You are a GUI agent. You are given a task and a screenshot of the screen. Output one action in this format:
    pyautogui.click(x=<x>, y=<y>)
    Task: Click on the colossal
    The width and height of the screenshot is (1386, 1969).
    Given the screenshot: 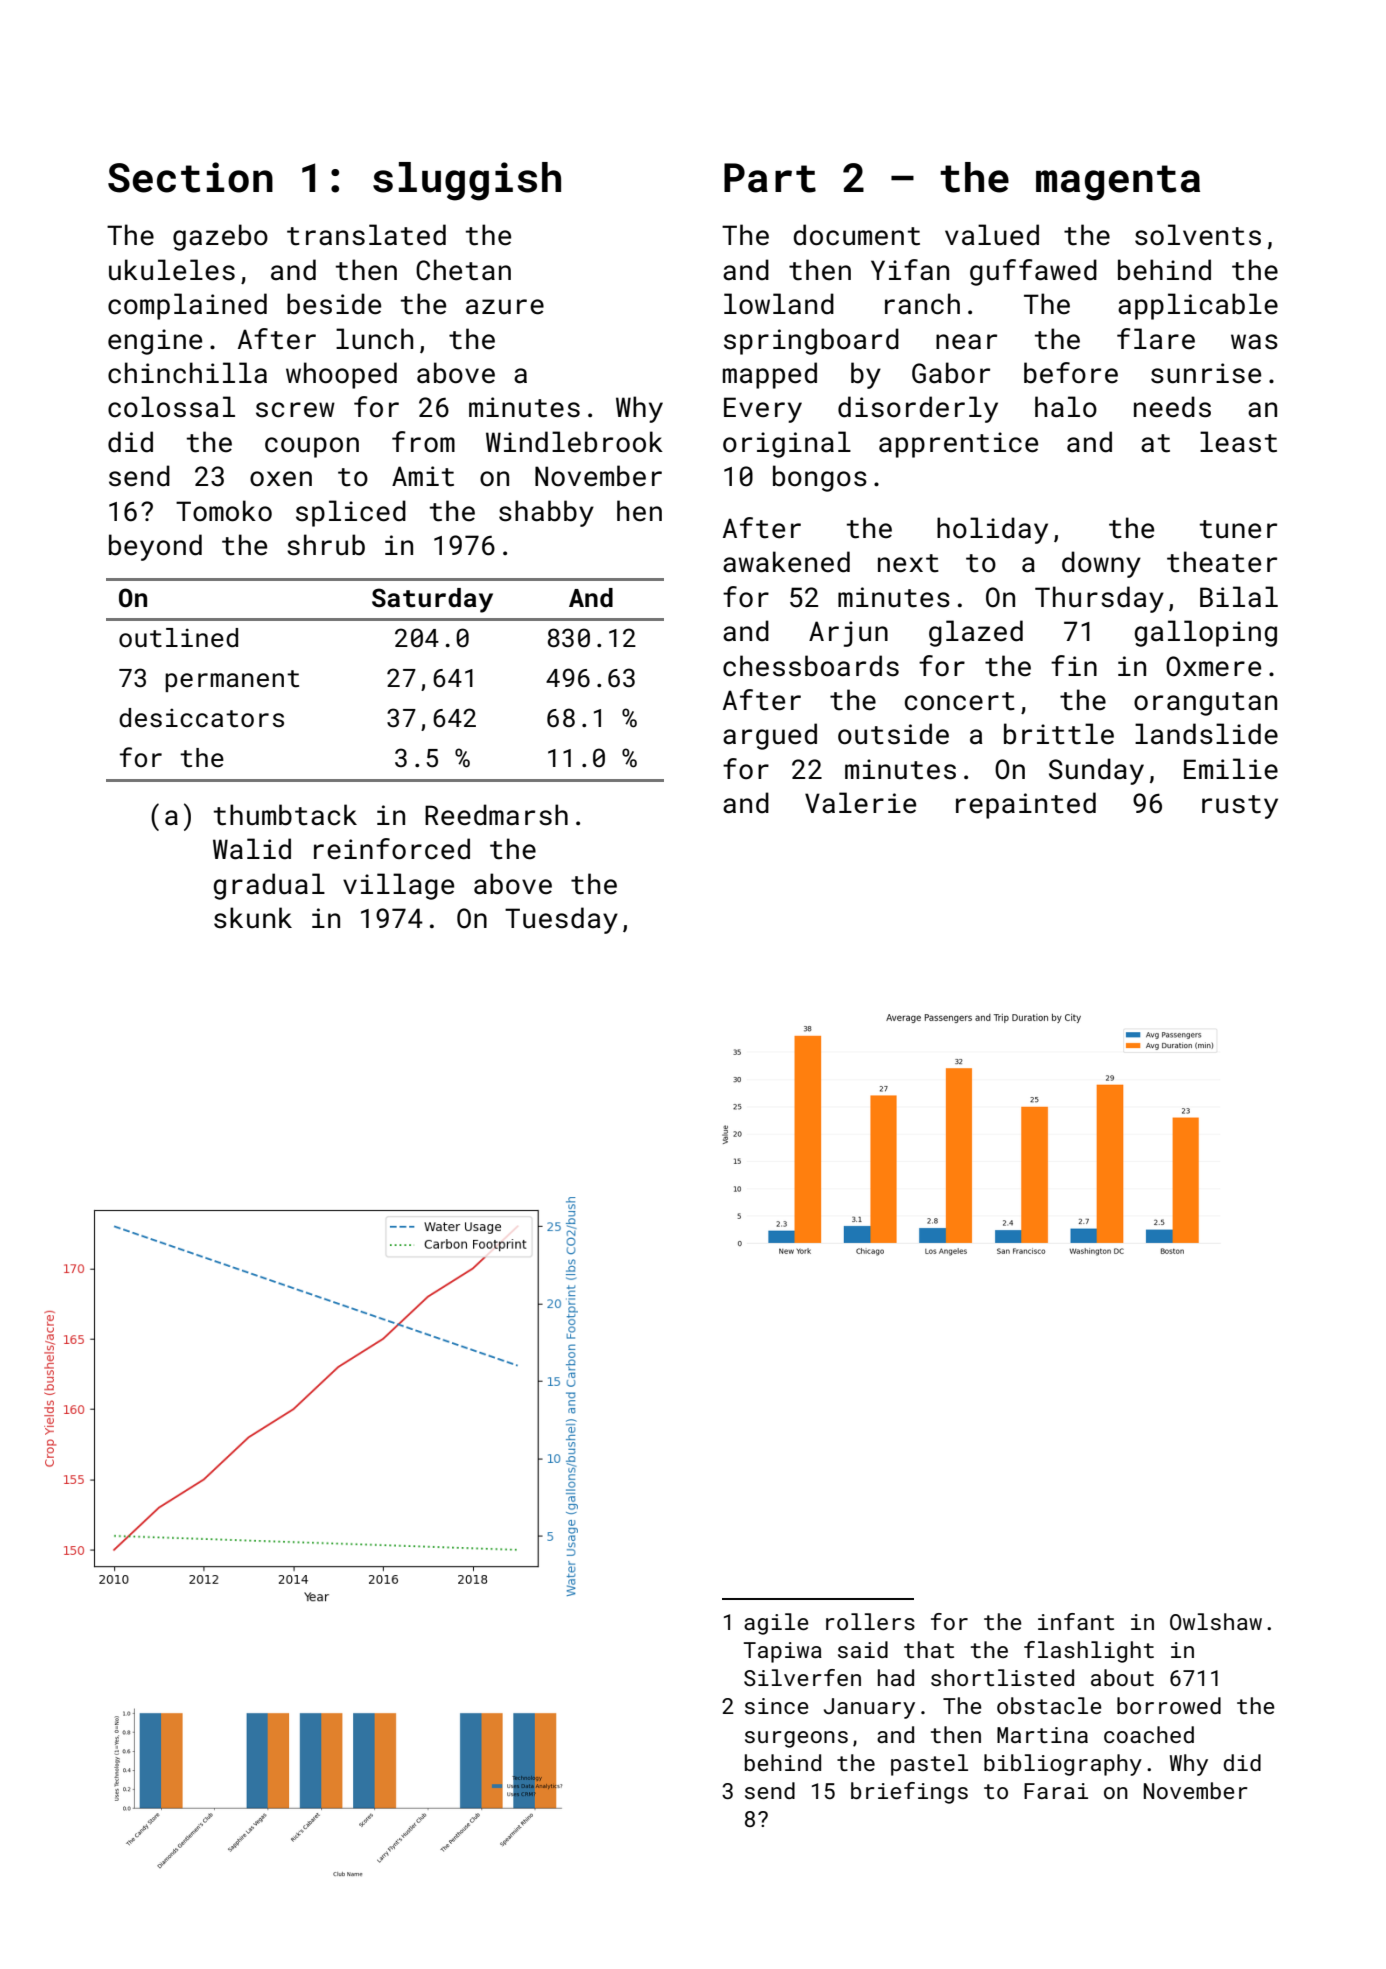 What is the action you would take?
    pyautogui.click(x=171, y=407)
